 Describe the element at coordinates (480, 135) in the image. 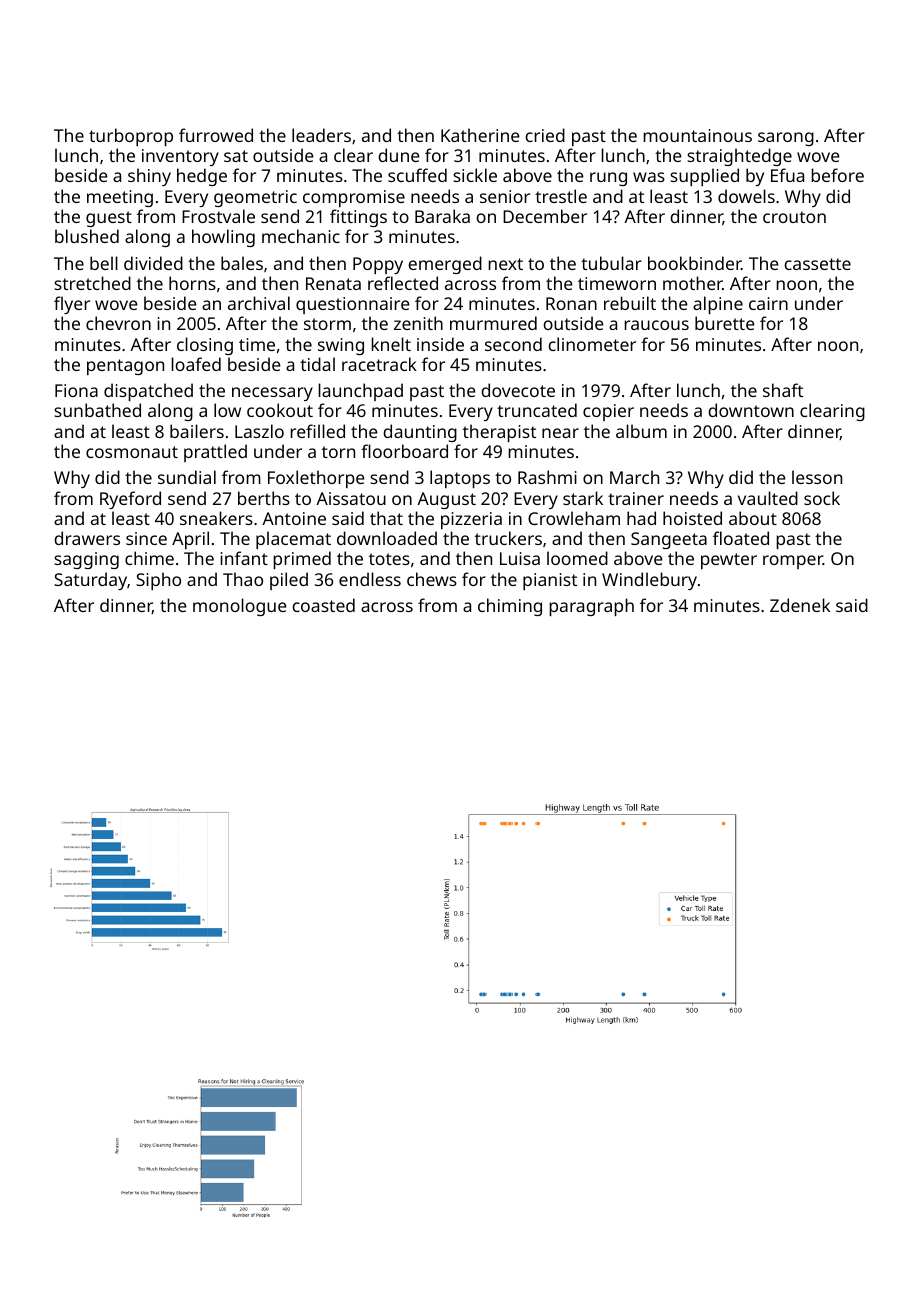

I see `Katherine` at that location.
